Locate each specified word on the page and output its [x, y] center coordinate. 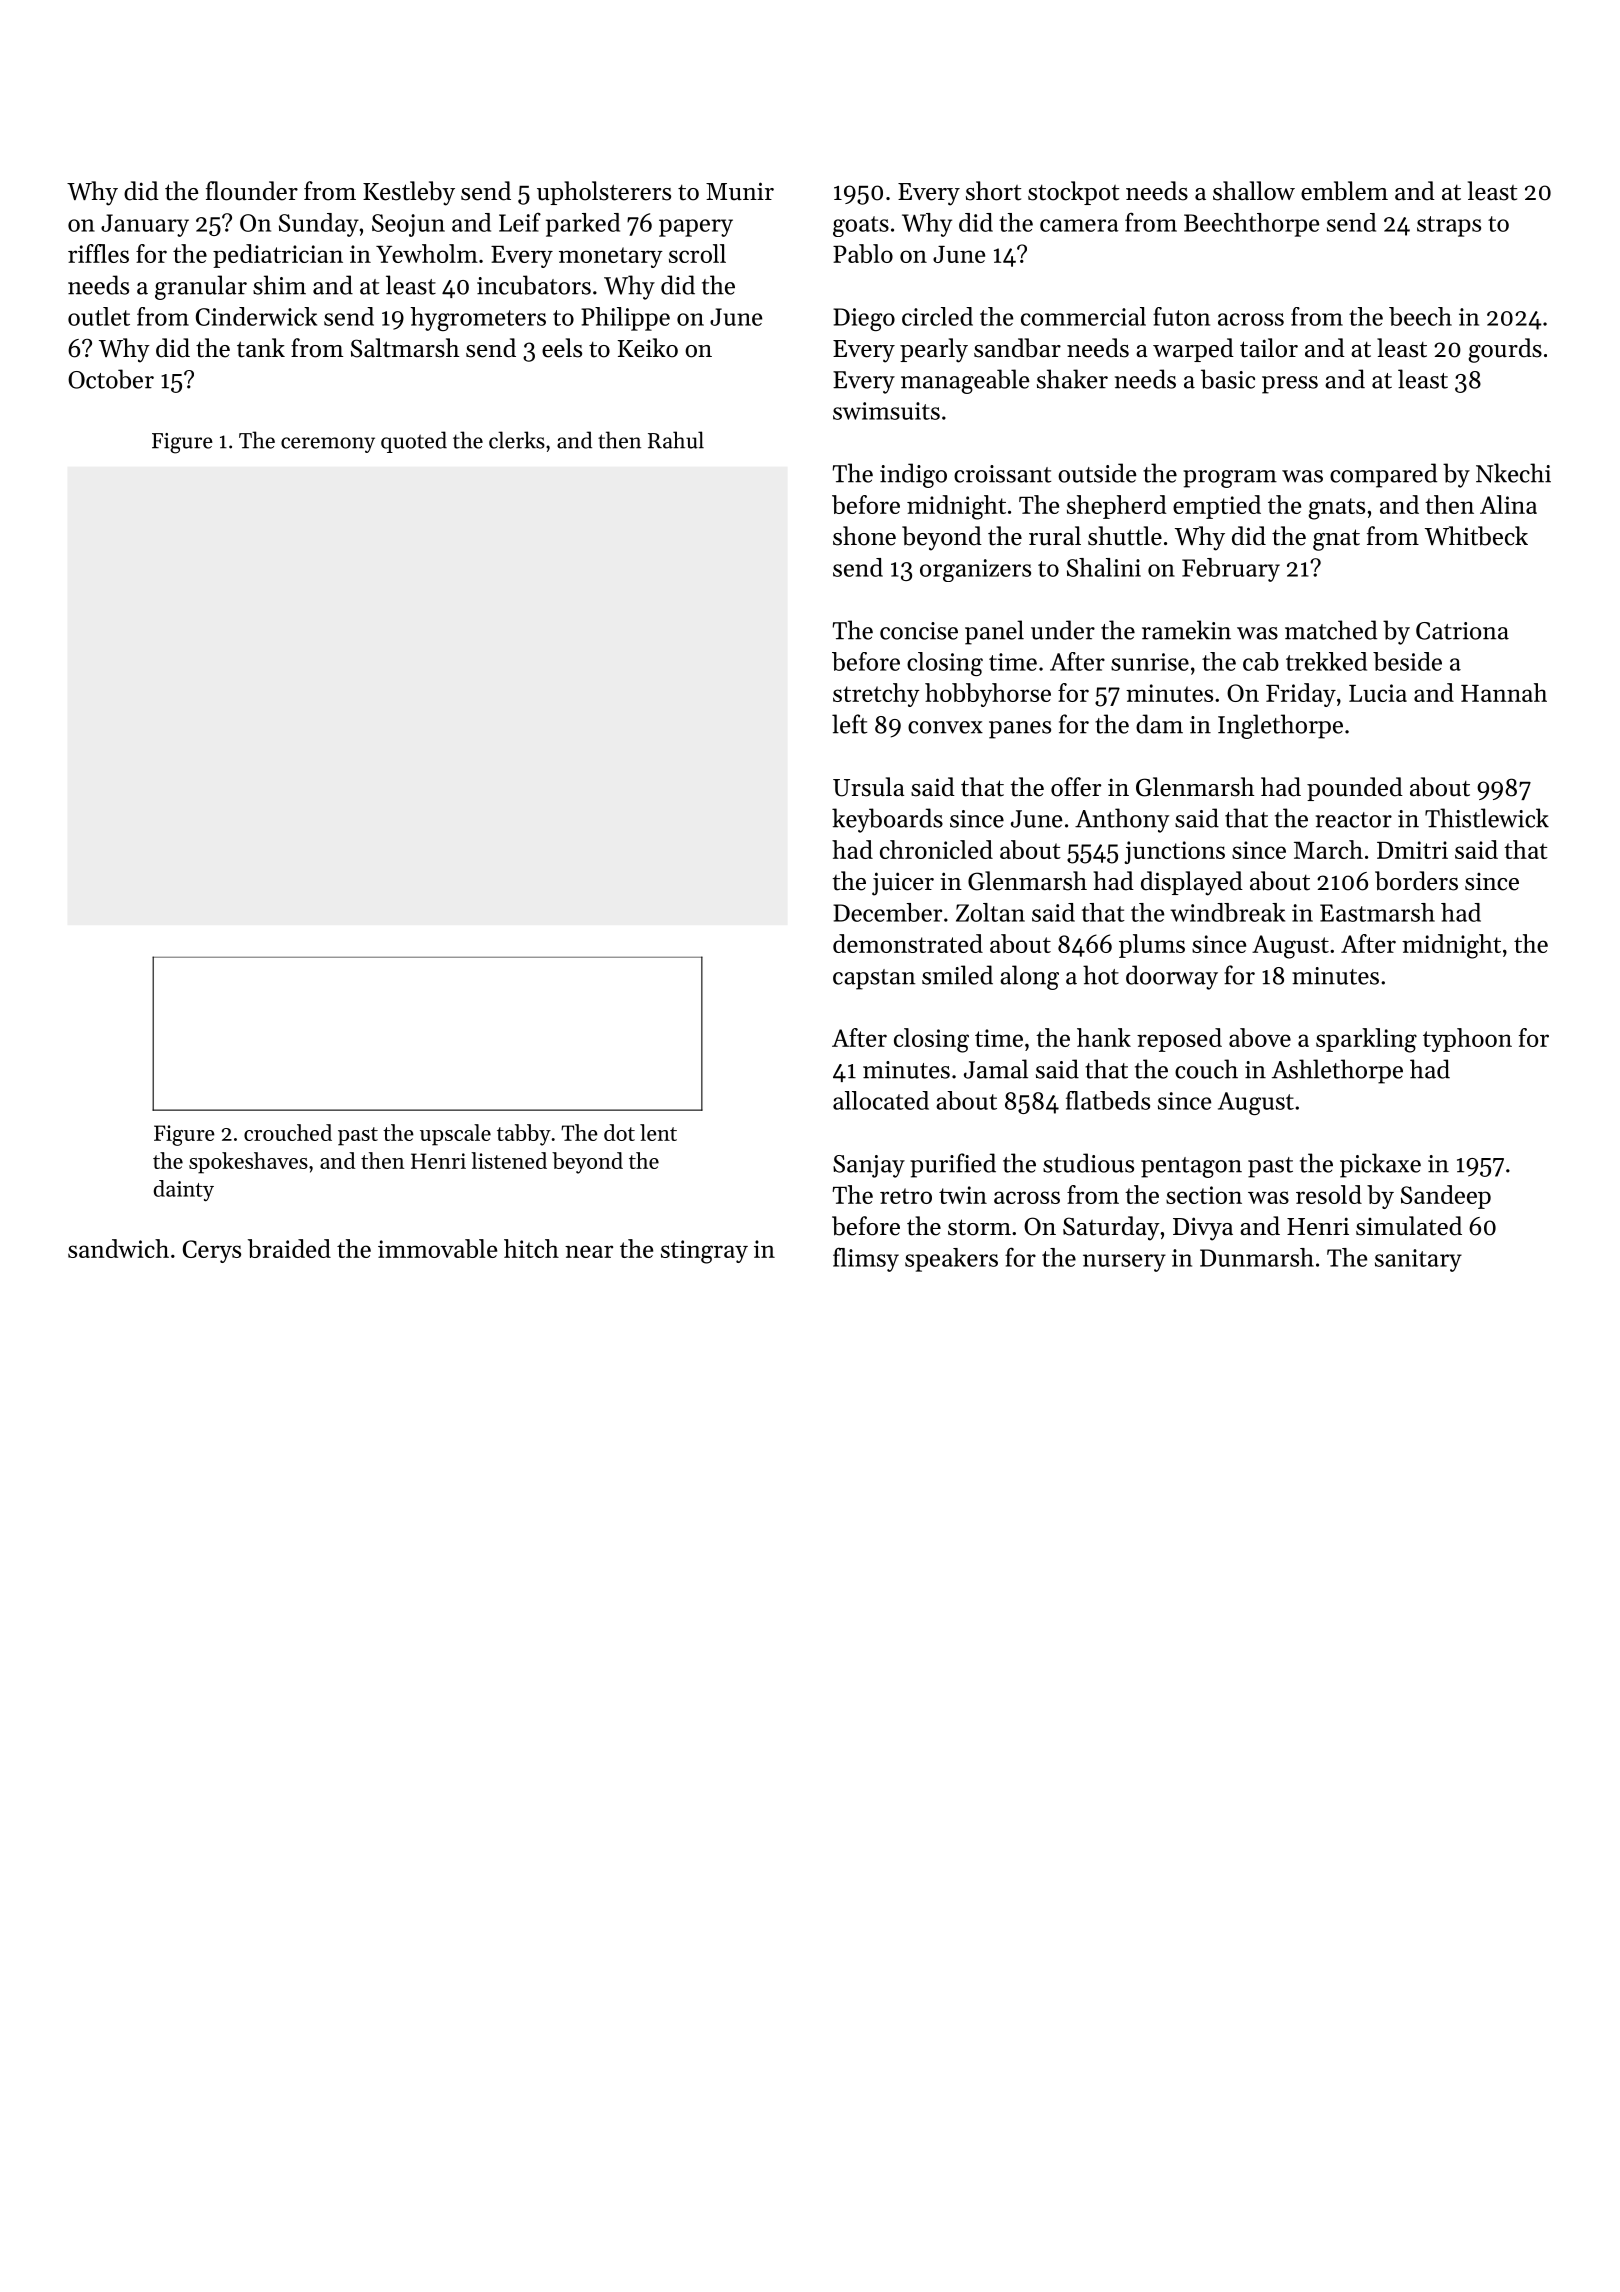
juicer [903, 884]
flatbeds [1108, 1100]
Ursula [868, 787]
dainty [184, 1190]
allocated [881, 1100]
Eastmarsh [1377, 912]
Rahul [676, 440]
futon [1181, 316]
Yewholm [427, 253]
